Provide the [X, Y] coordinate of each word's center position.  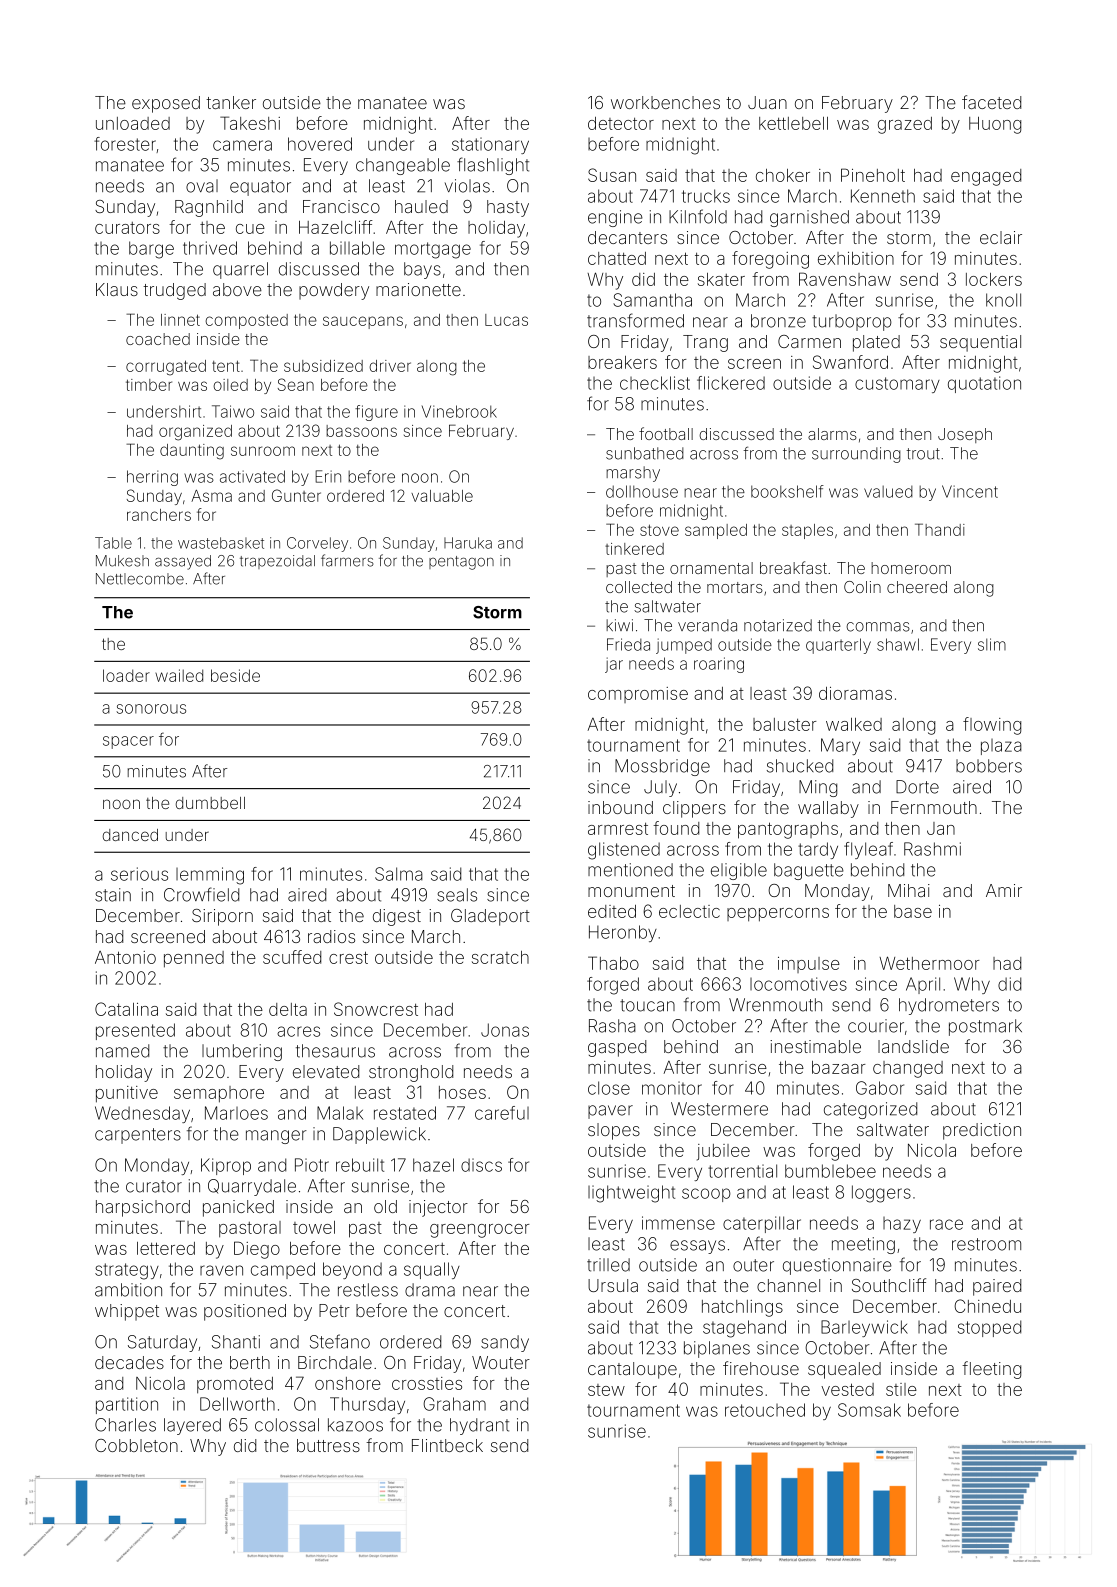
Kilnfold [698, 216]
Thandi [940, 529]
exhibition [856, 258]
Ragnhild [209, 208]
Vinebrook [459, 411]
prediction [982, 1131]
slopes [614, 1131]
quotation [984, 384]
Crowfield [201, 894]
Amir [1004, 890]
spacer [128, 742]
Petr [334, 1310]
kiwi [619, 625]
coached [158, 339]
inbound [620, 807]
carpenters [138, 1136]
